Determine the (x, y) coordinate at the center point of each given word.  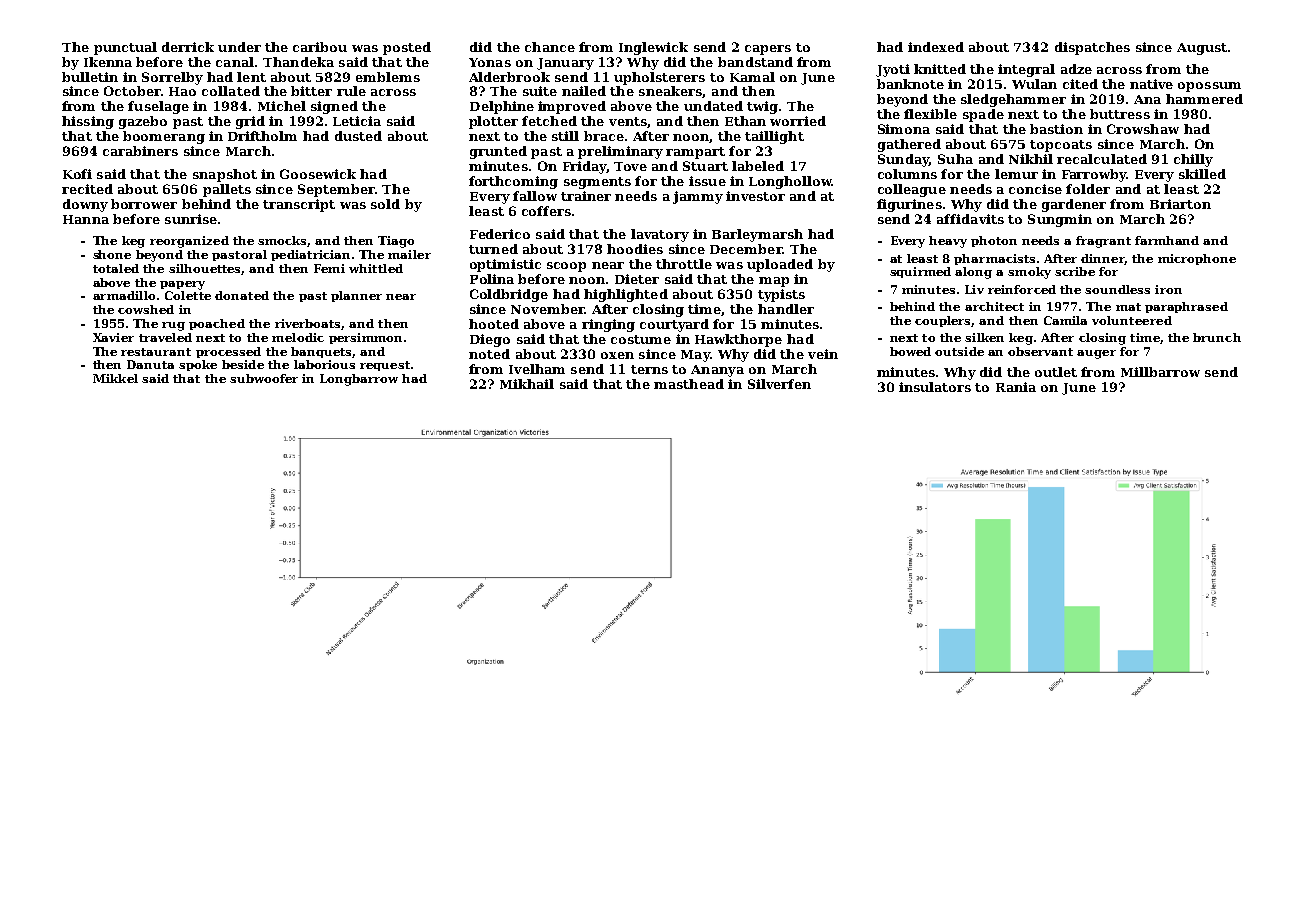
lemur (1016, 174)
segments (597, 183)
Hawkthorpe (738, 340)
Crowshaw (1143, 129)
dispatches (1092, 48)
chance (550, 47)
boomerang (164, 137)
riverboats (308, 324)
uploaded (780, 265)
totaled (116, 268)
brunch (1217, 337)
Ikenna (108, 62)
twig (762, 107)
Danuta (150, 364)
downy (85, 205)
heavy (948, 242)
